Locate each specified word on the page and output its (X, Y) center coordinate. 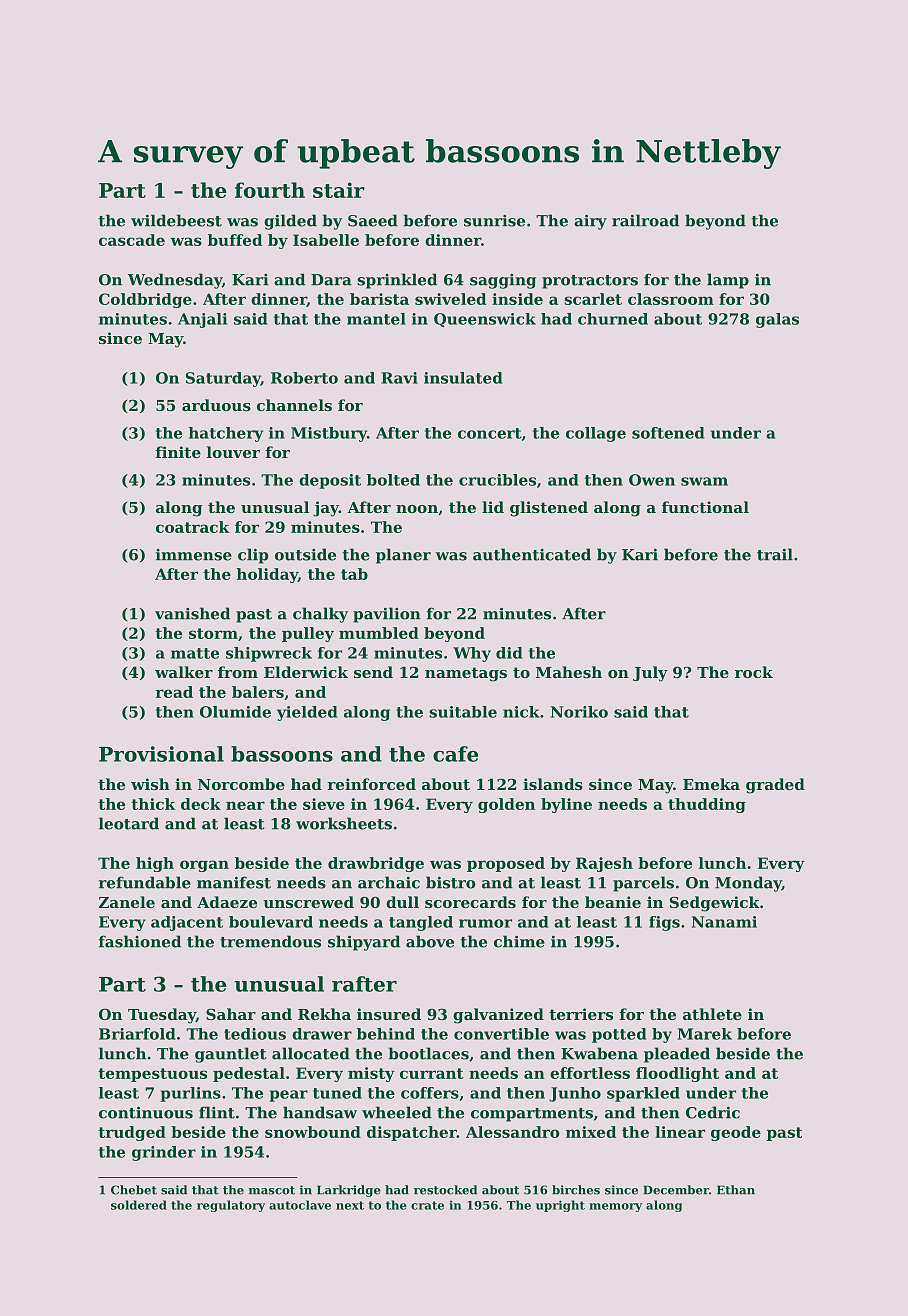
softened (668, 433)
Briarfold (137, 1034)
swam (704, 481)
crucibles (497, 480)
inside (517, 299)
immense (194, 555)
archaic (389, 882)
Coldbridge (145, 300)
